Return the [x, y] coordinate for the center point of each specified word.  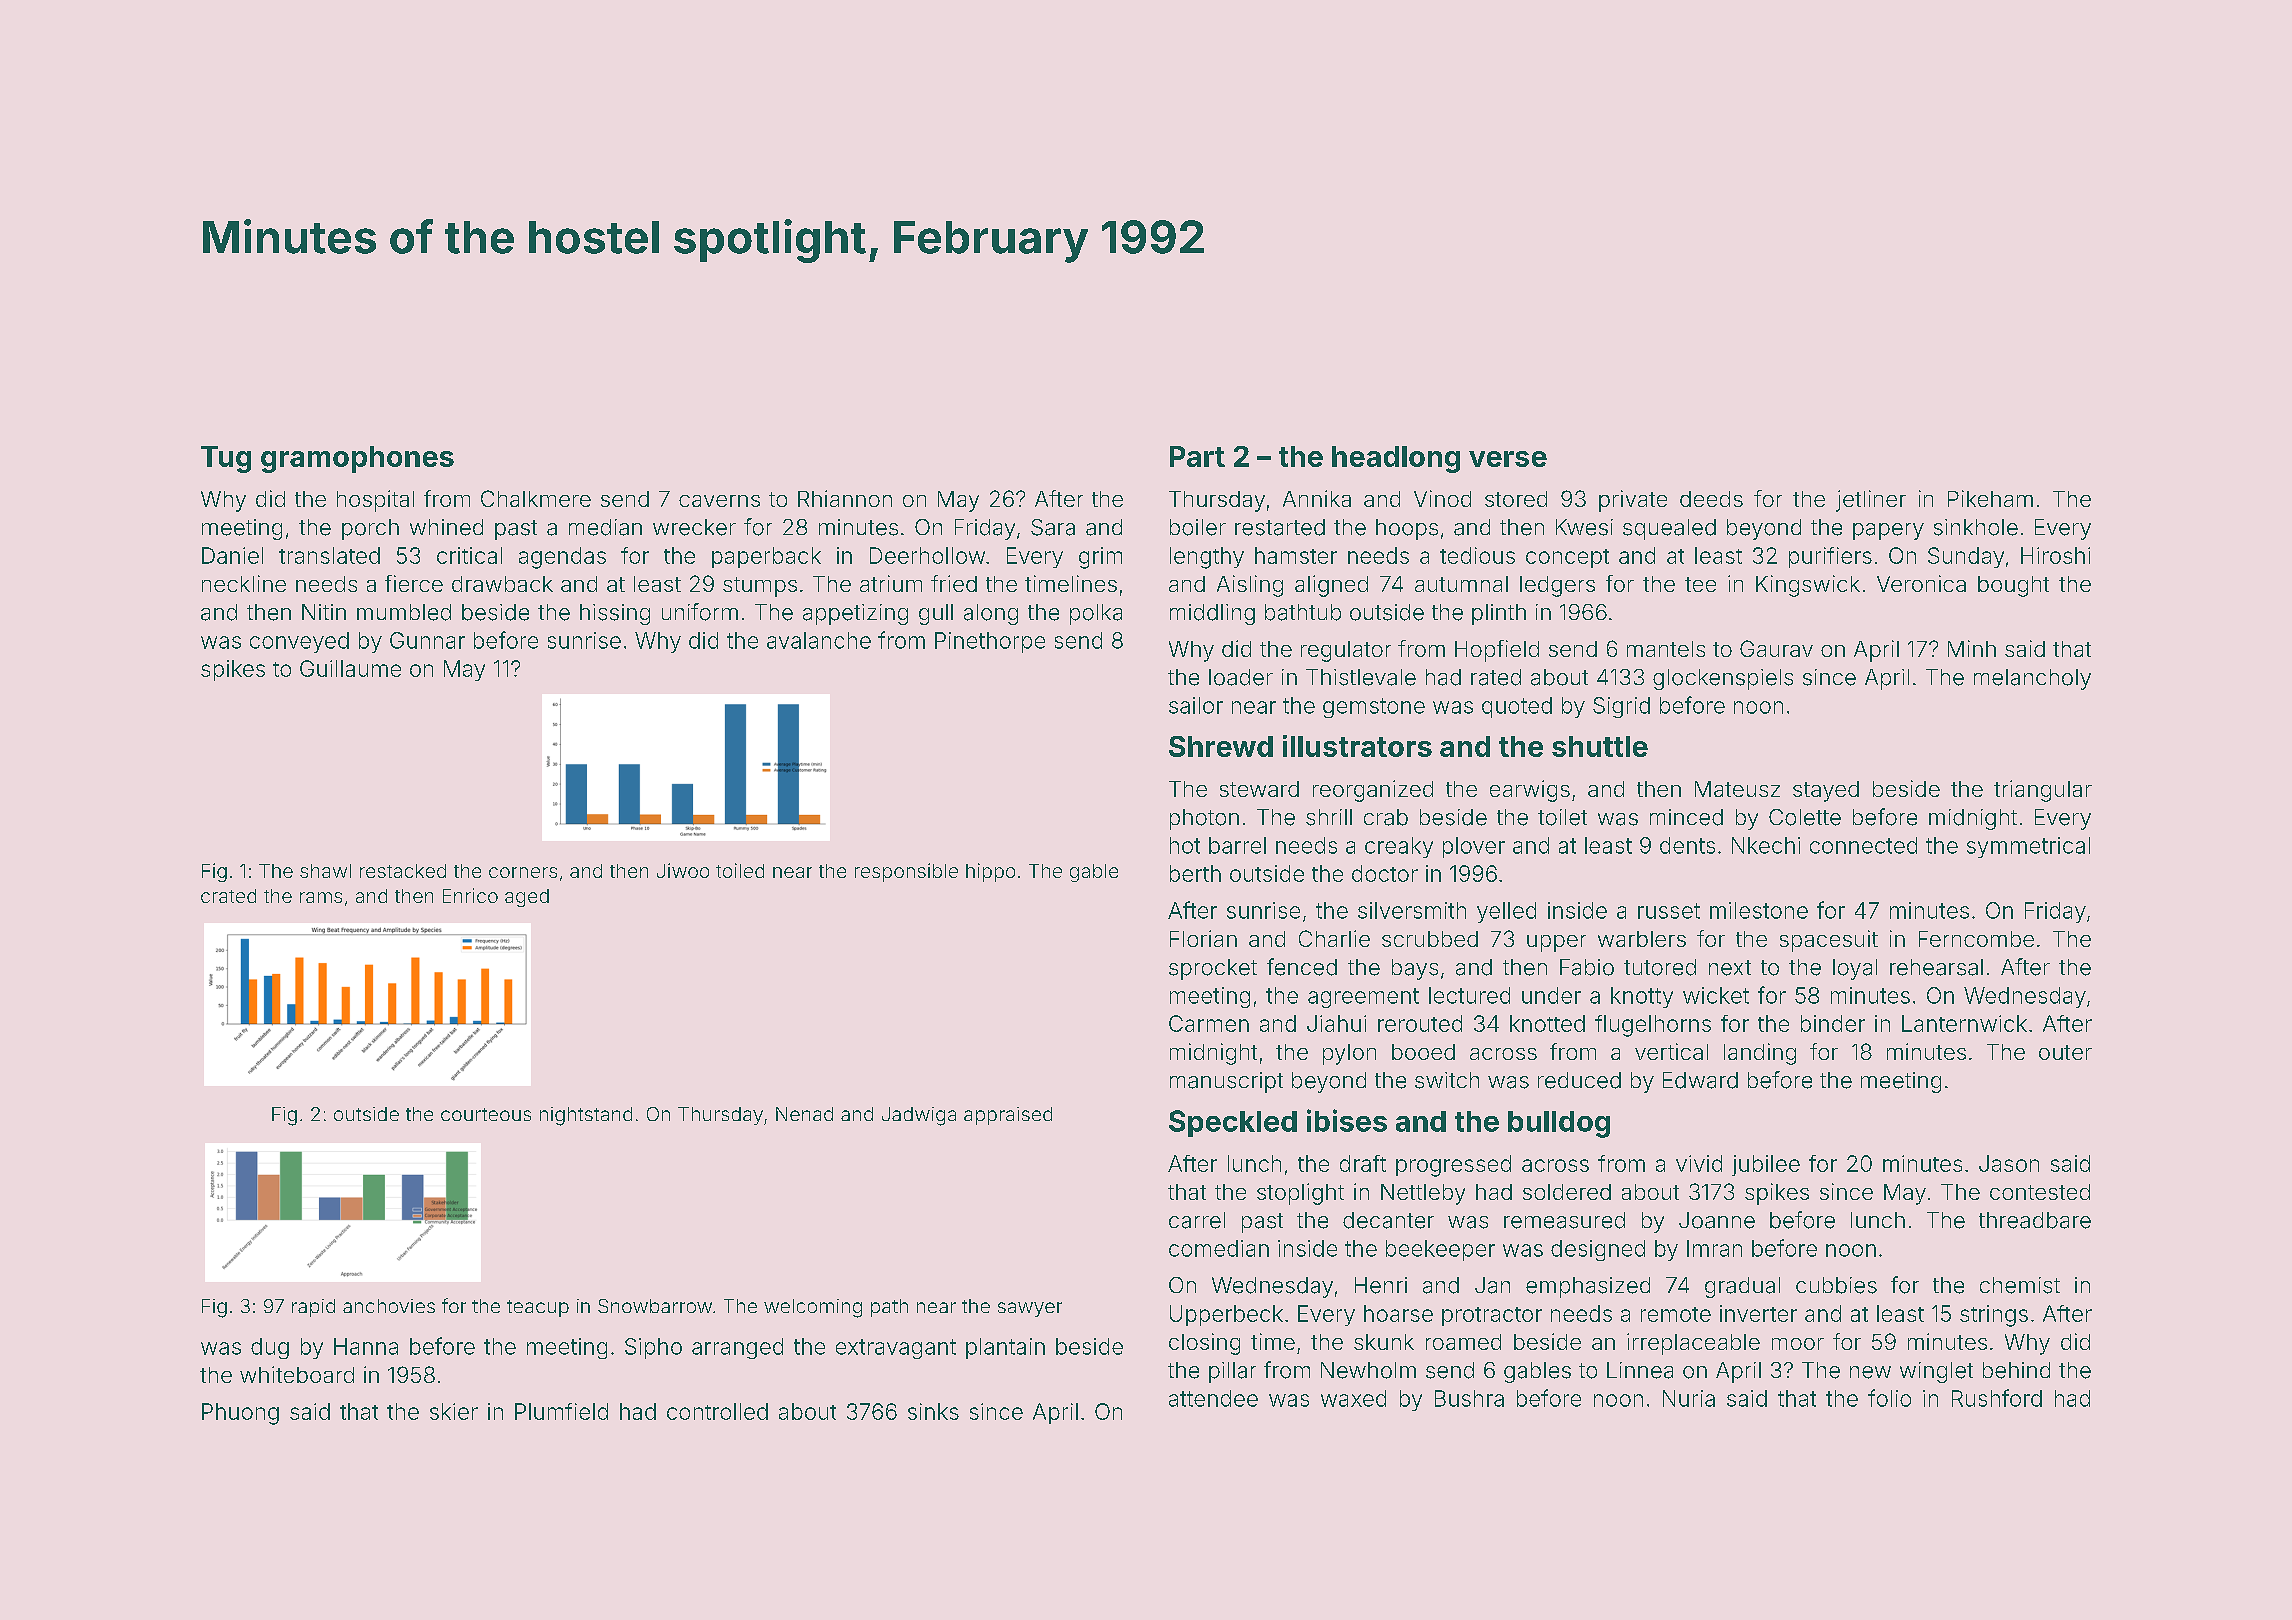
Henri [1381, 1285]
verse [1508, 459]
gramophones [357, 459]
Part [1197, 456]
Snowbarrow [655, 1306]
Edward [1700, 1080]
